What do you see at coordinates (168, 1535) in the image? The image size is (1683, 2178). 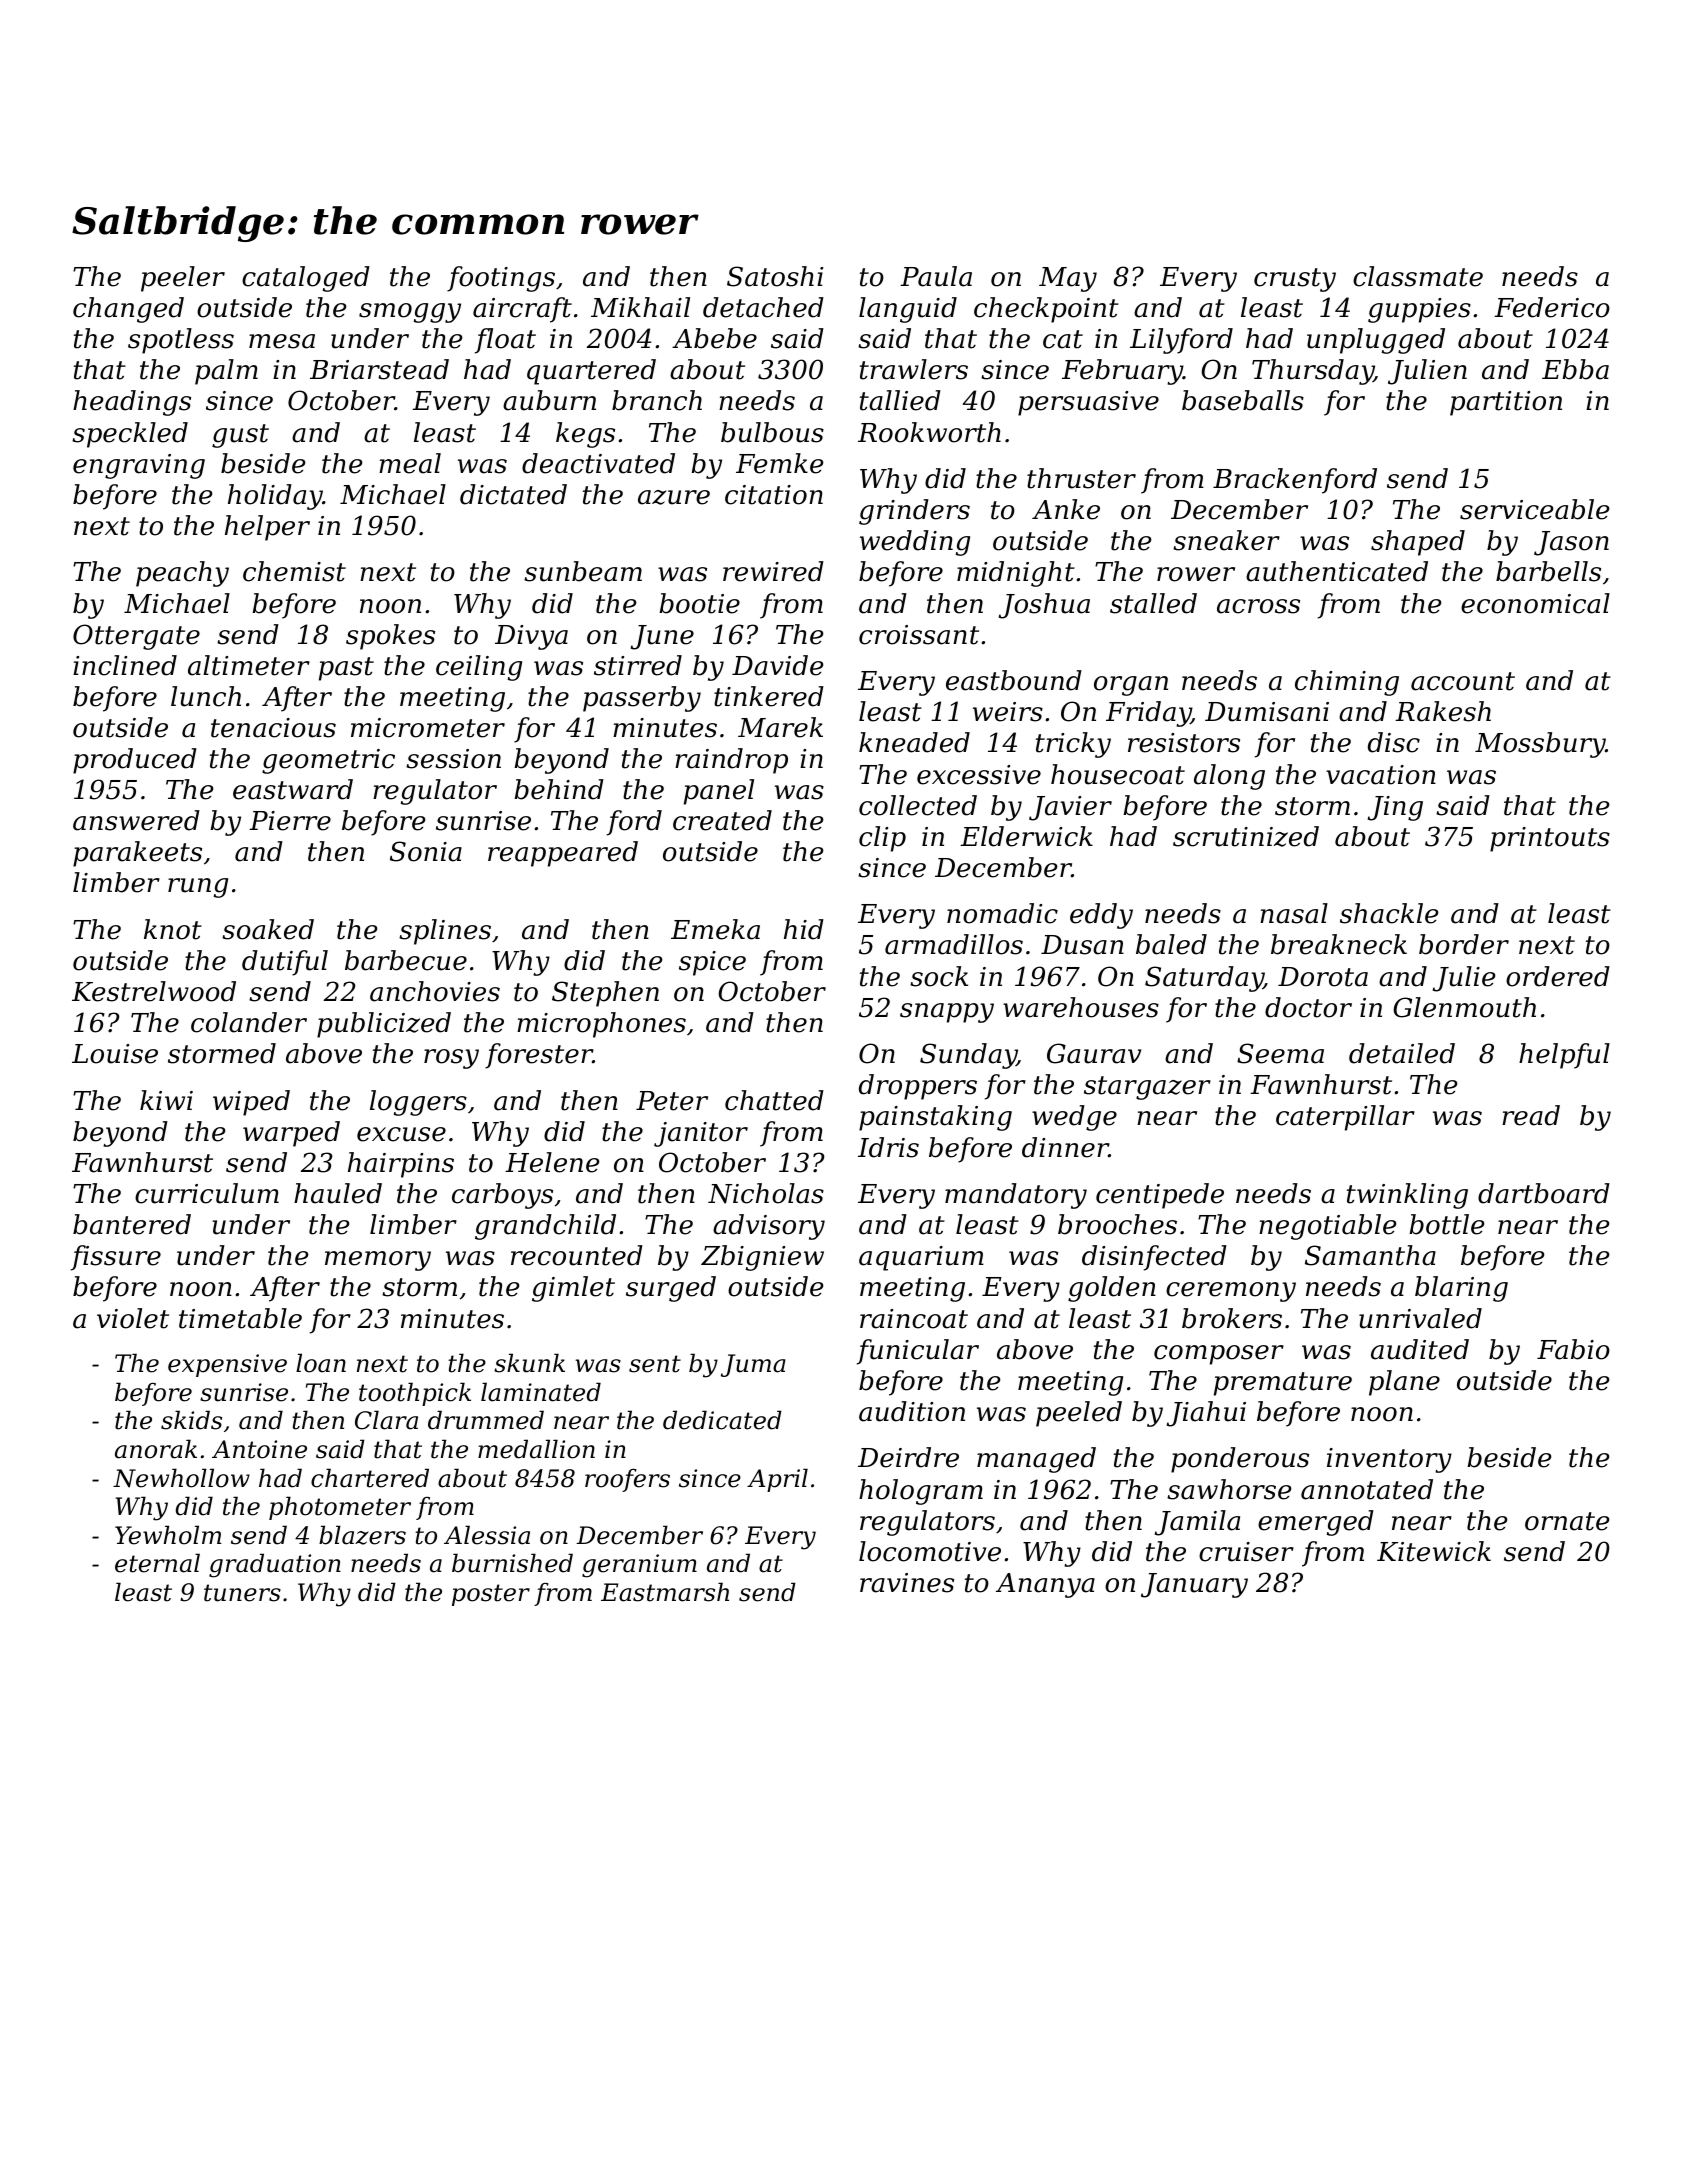 I see `Yewholm` at bounding box center [168, 1535].
